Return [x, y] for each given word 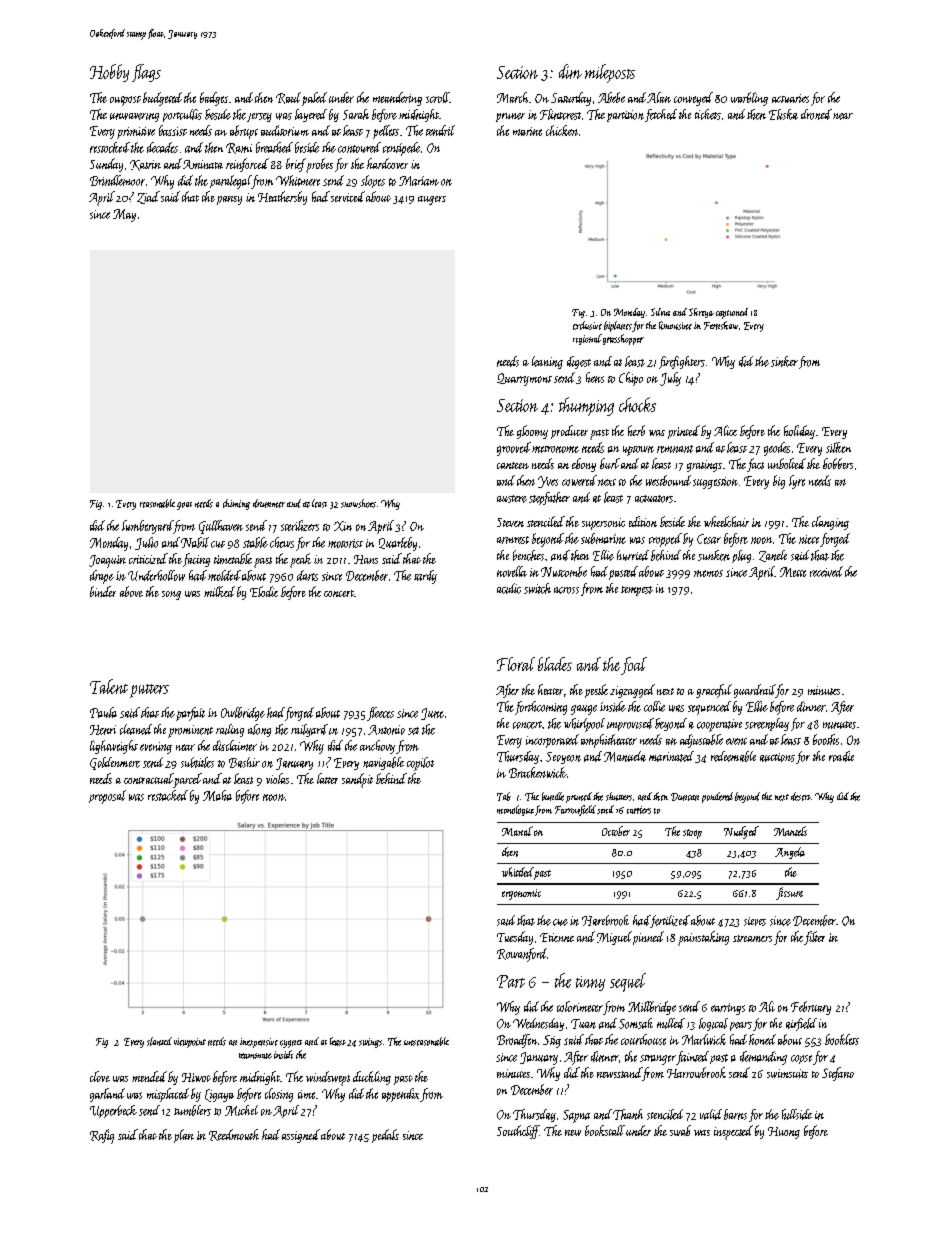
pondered [717, 797]
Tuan [583, 1024]
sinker [784, 361]
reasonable [157, 503]
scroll [438, 97]
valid [711, 1114]
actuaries [790, 98]
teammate [255, 1056]
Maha [217, 795]
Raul [288, 98]
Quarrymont [524, 379]
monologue [515, 810]
